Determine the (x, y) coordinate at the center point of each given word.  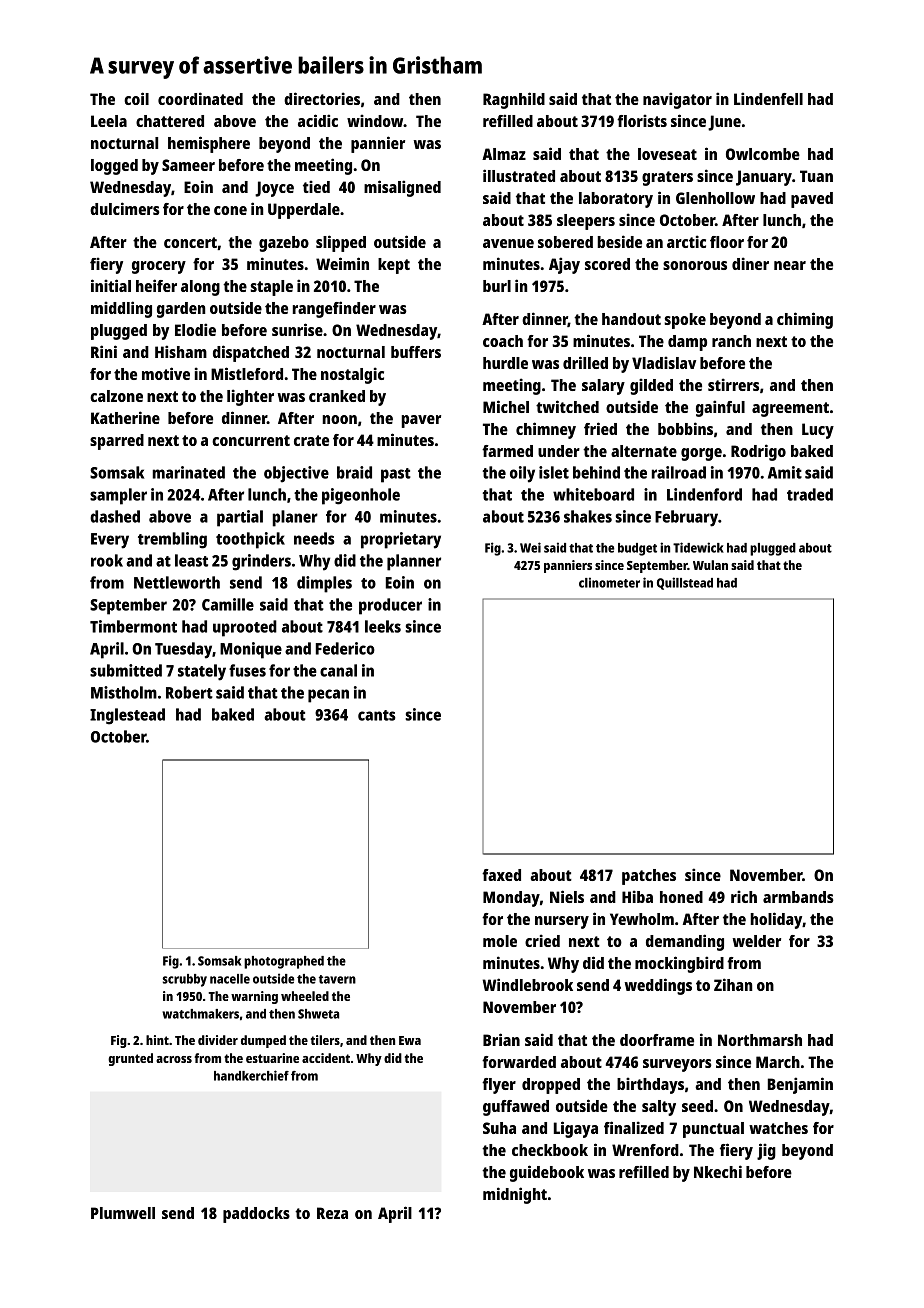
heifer (156, 285)
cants (377, 715)
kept (394, 266)
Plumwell (123, 1213)
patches (649, 877)
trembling (172, 540)
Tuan (816, 176)
